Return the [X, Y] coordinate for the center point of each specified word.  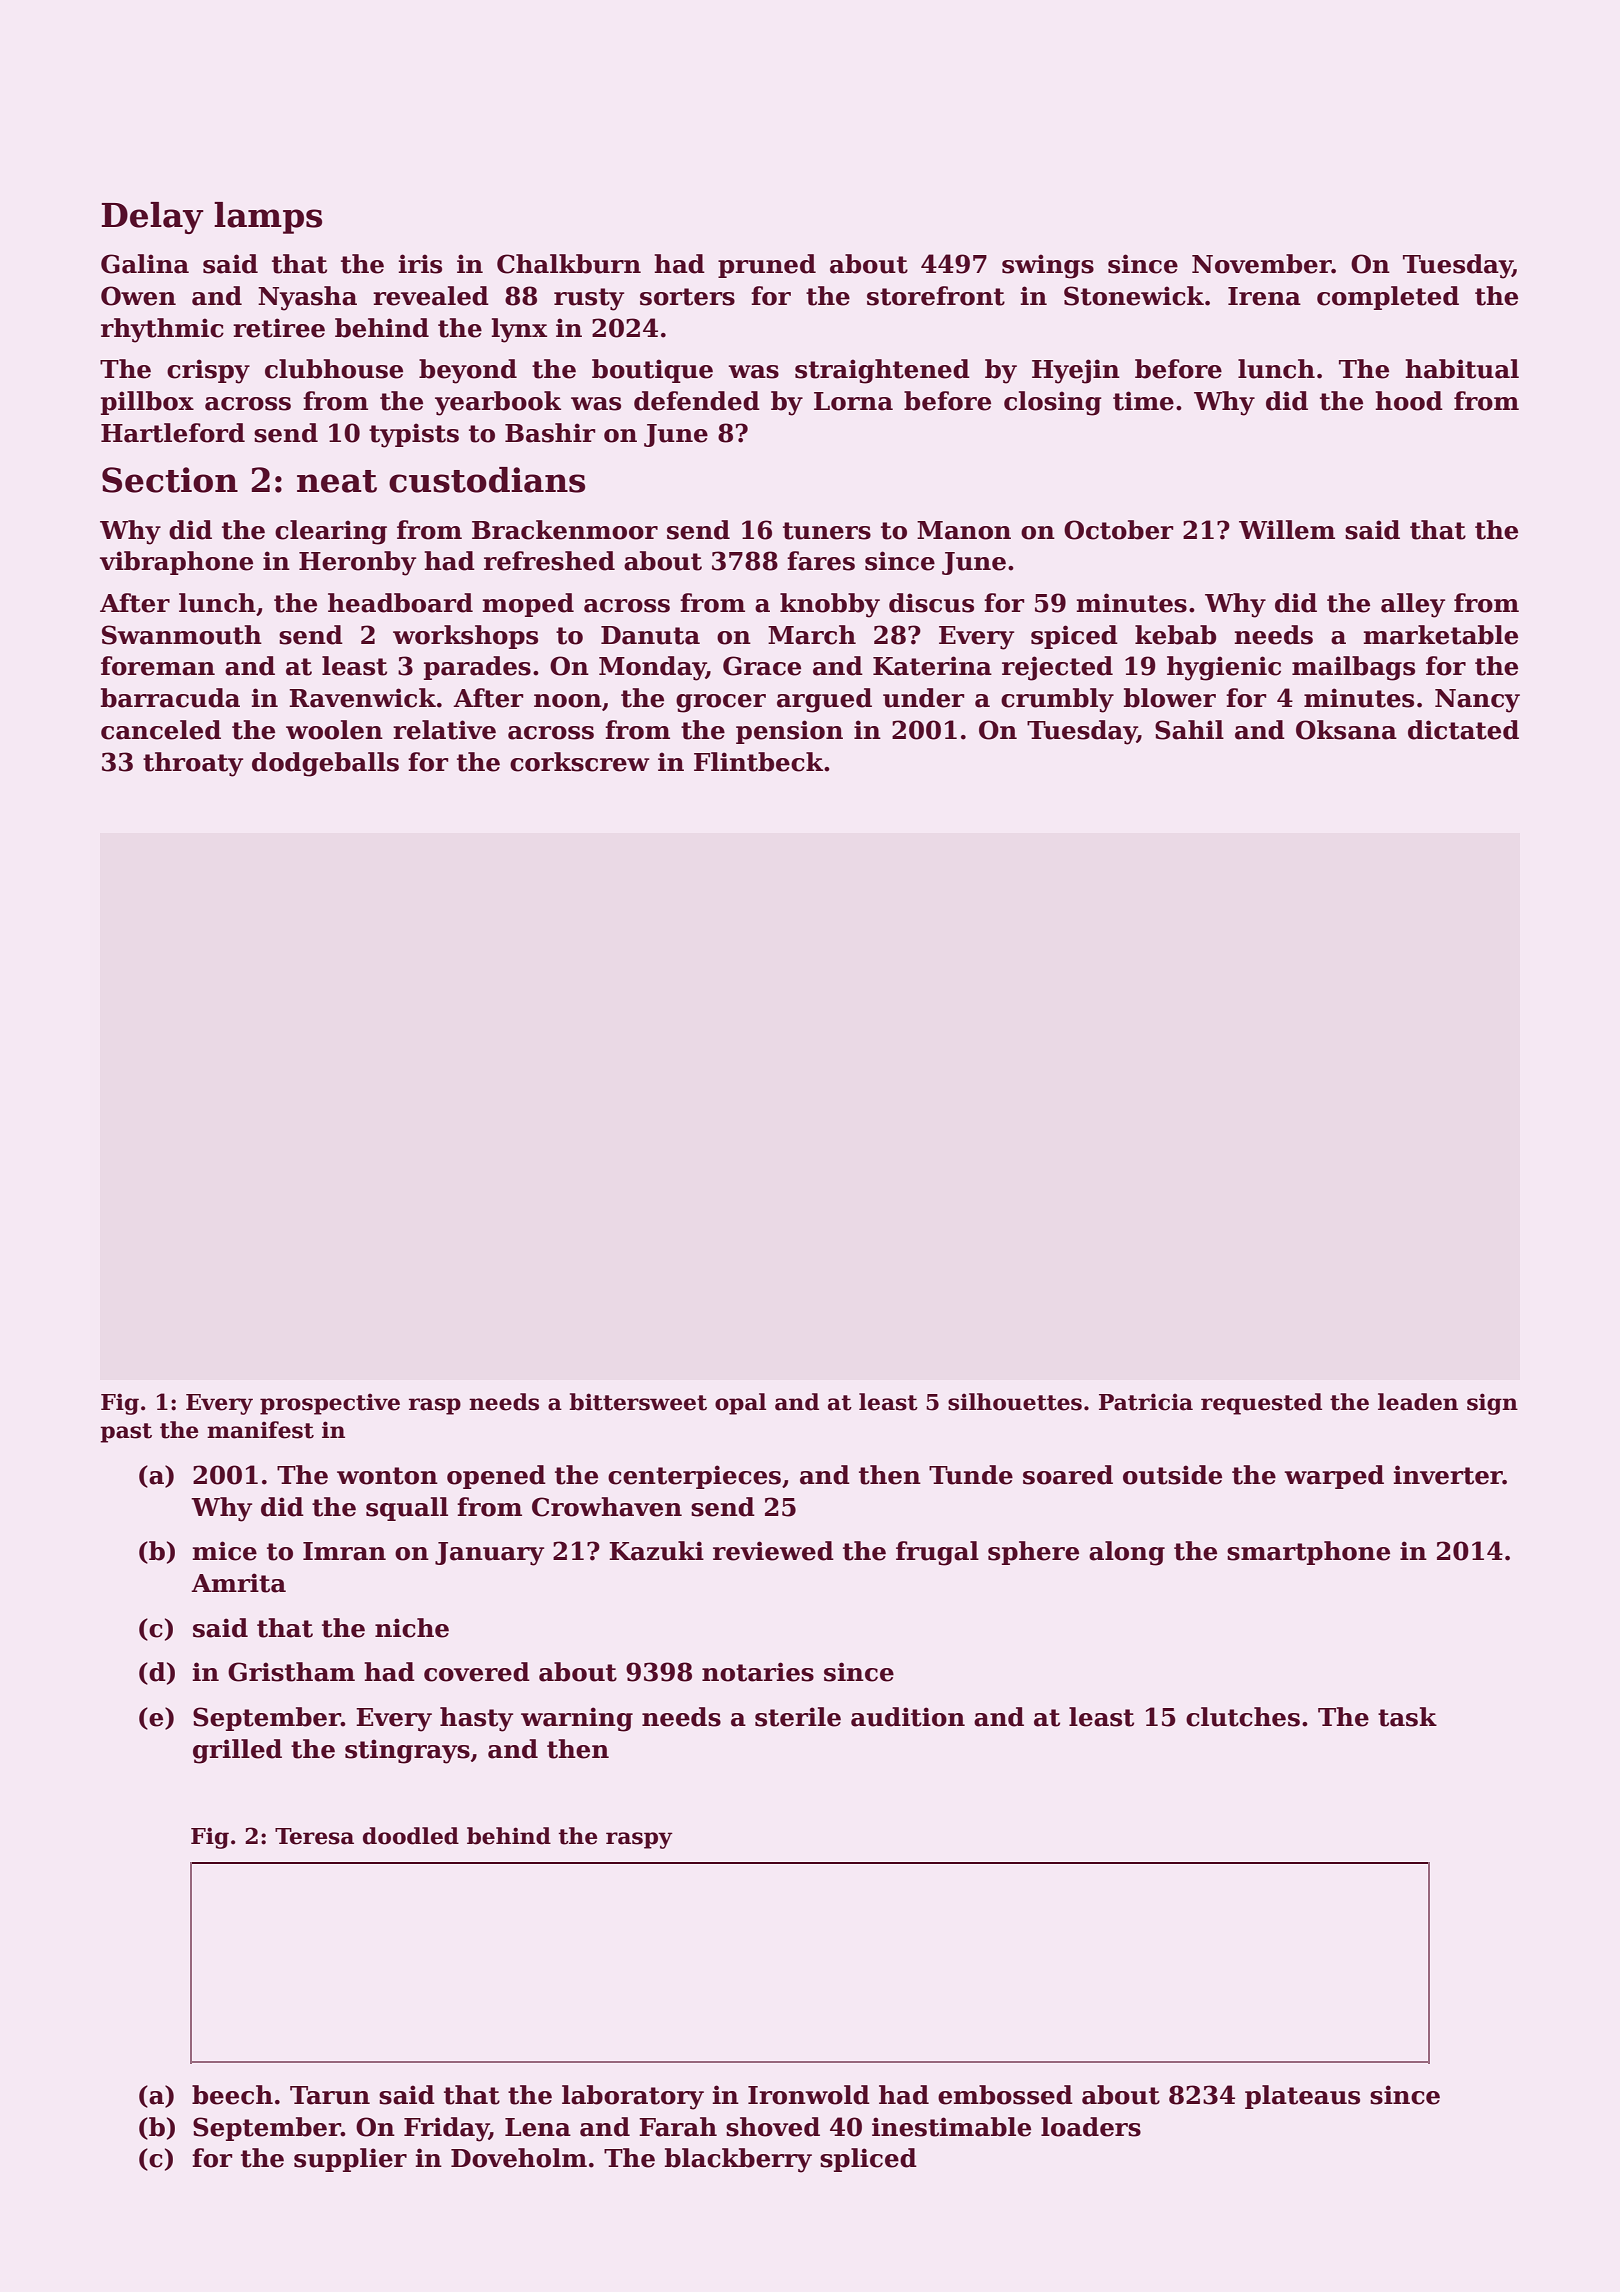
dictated [1463, 730]
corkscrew [580, 762]
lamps [268, 218]
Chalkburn [569, 264]
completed [1388, 298]
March [812, 635]
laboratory [633, 2097]
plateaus [1302, 2097]
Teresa [314, 1836]
